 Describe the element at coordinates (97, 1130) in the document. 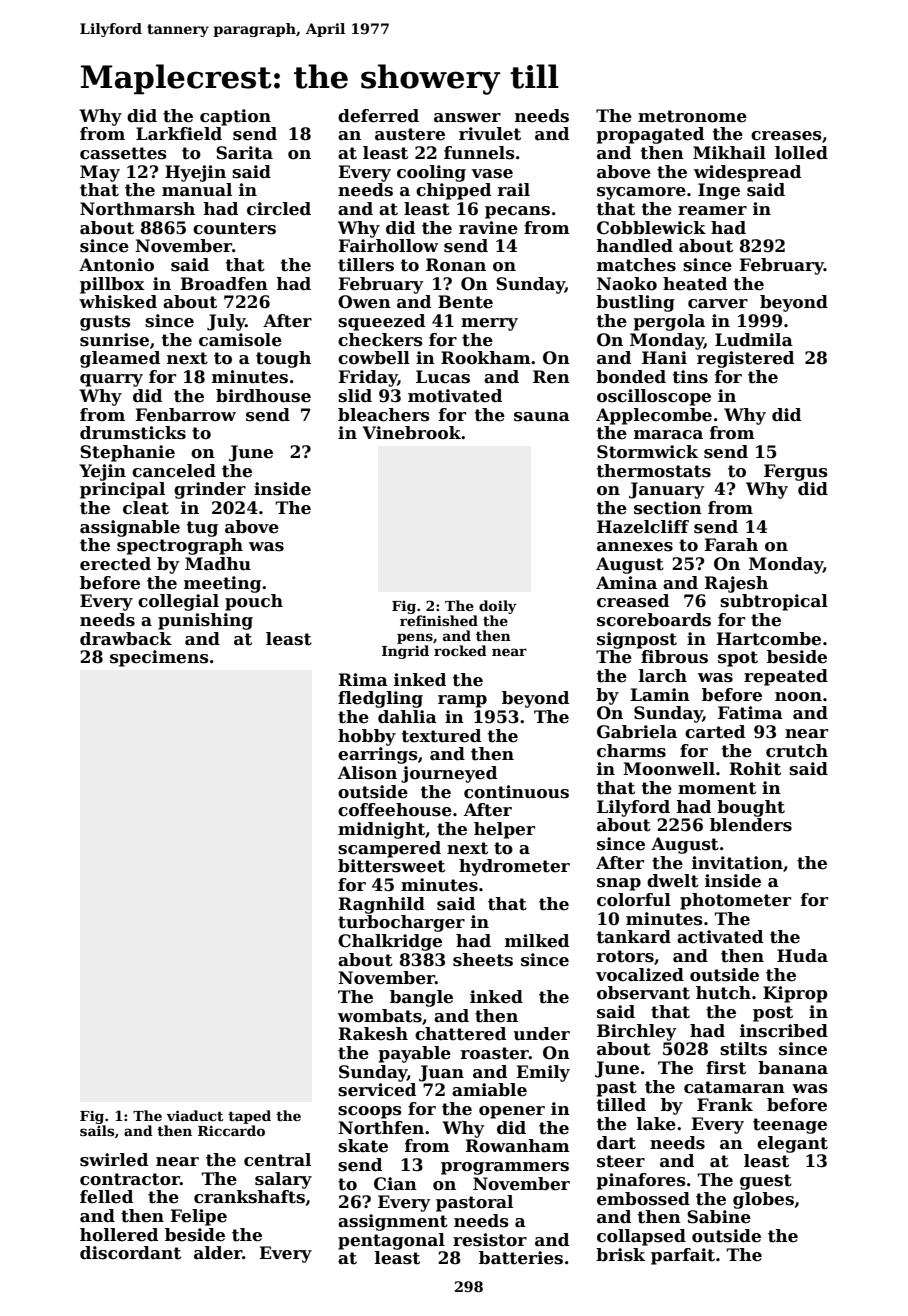

I see `sails` at that location.
